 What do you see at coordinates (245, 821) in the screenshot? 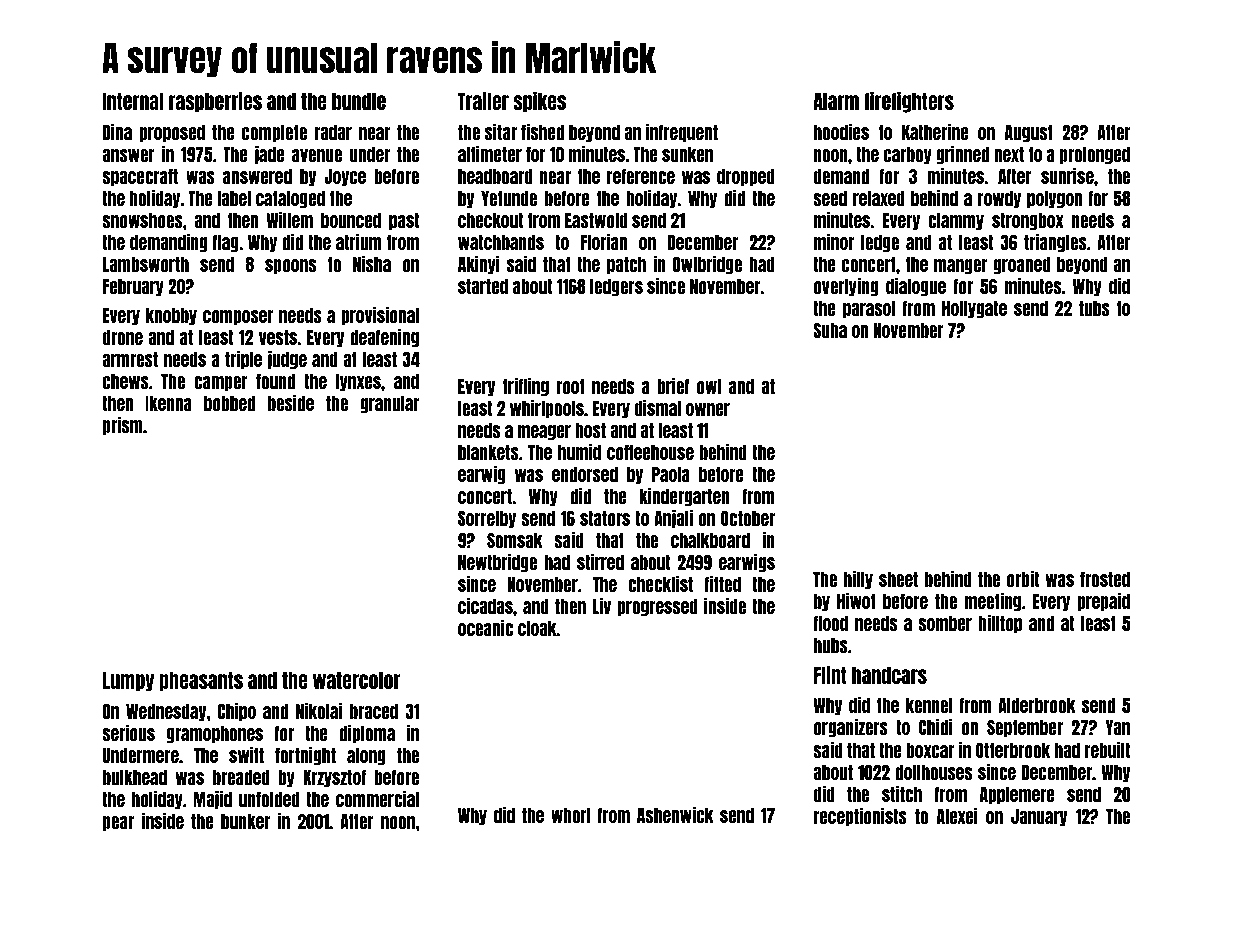
I see `bunker` at bounding box center [245, 821].
